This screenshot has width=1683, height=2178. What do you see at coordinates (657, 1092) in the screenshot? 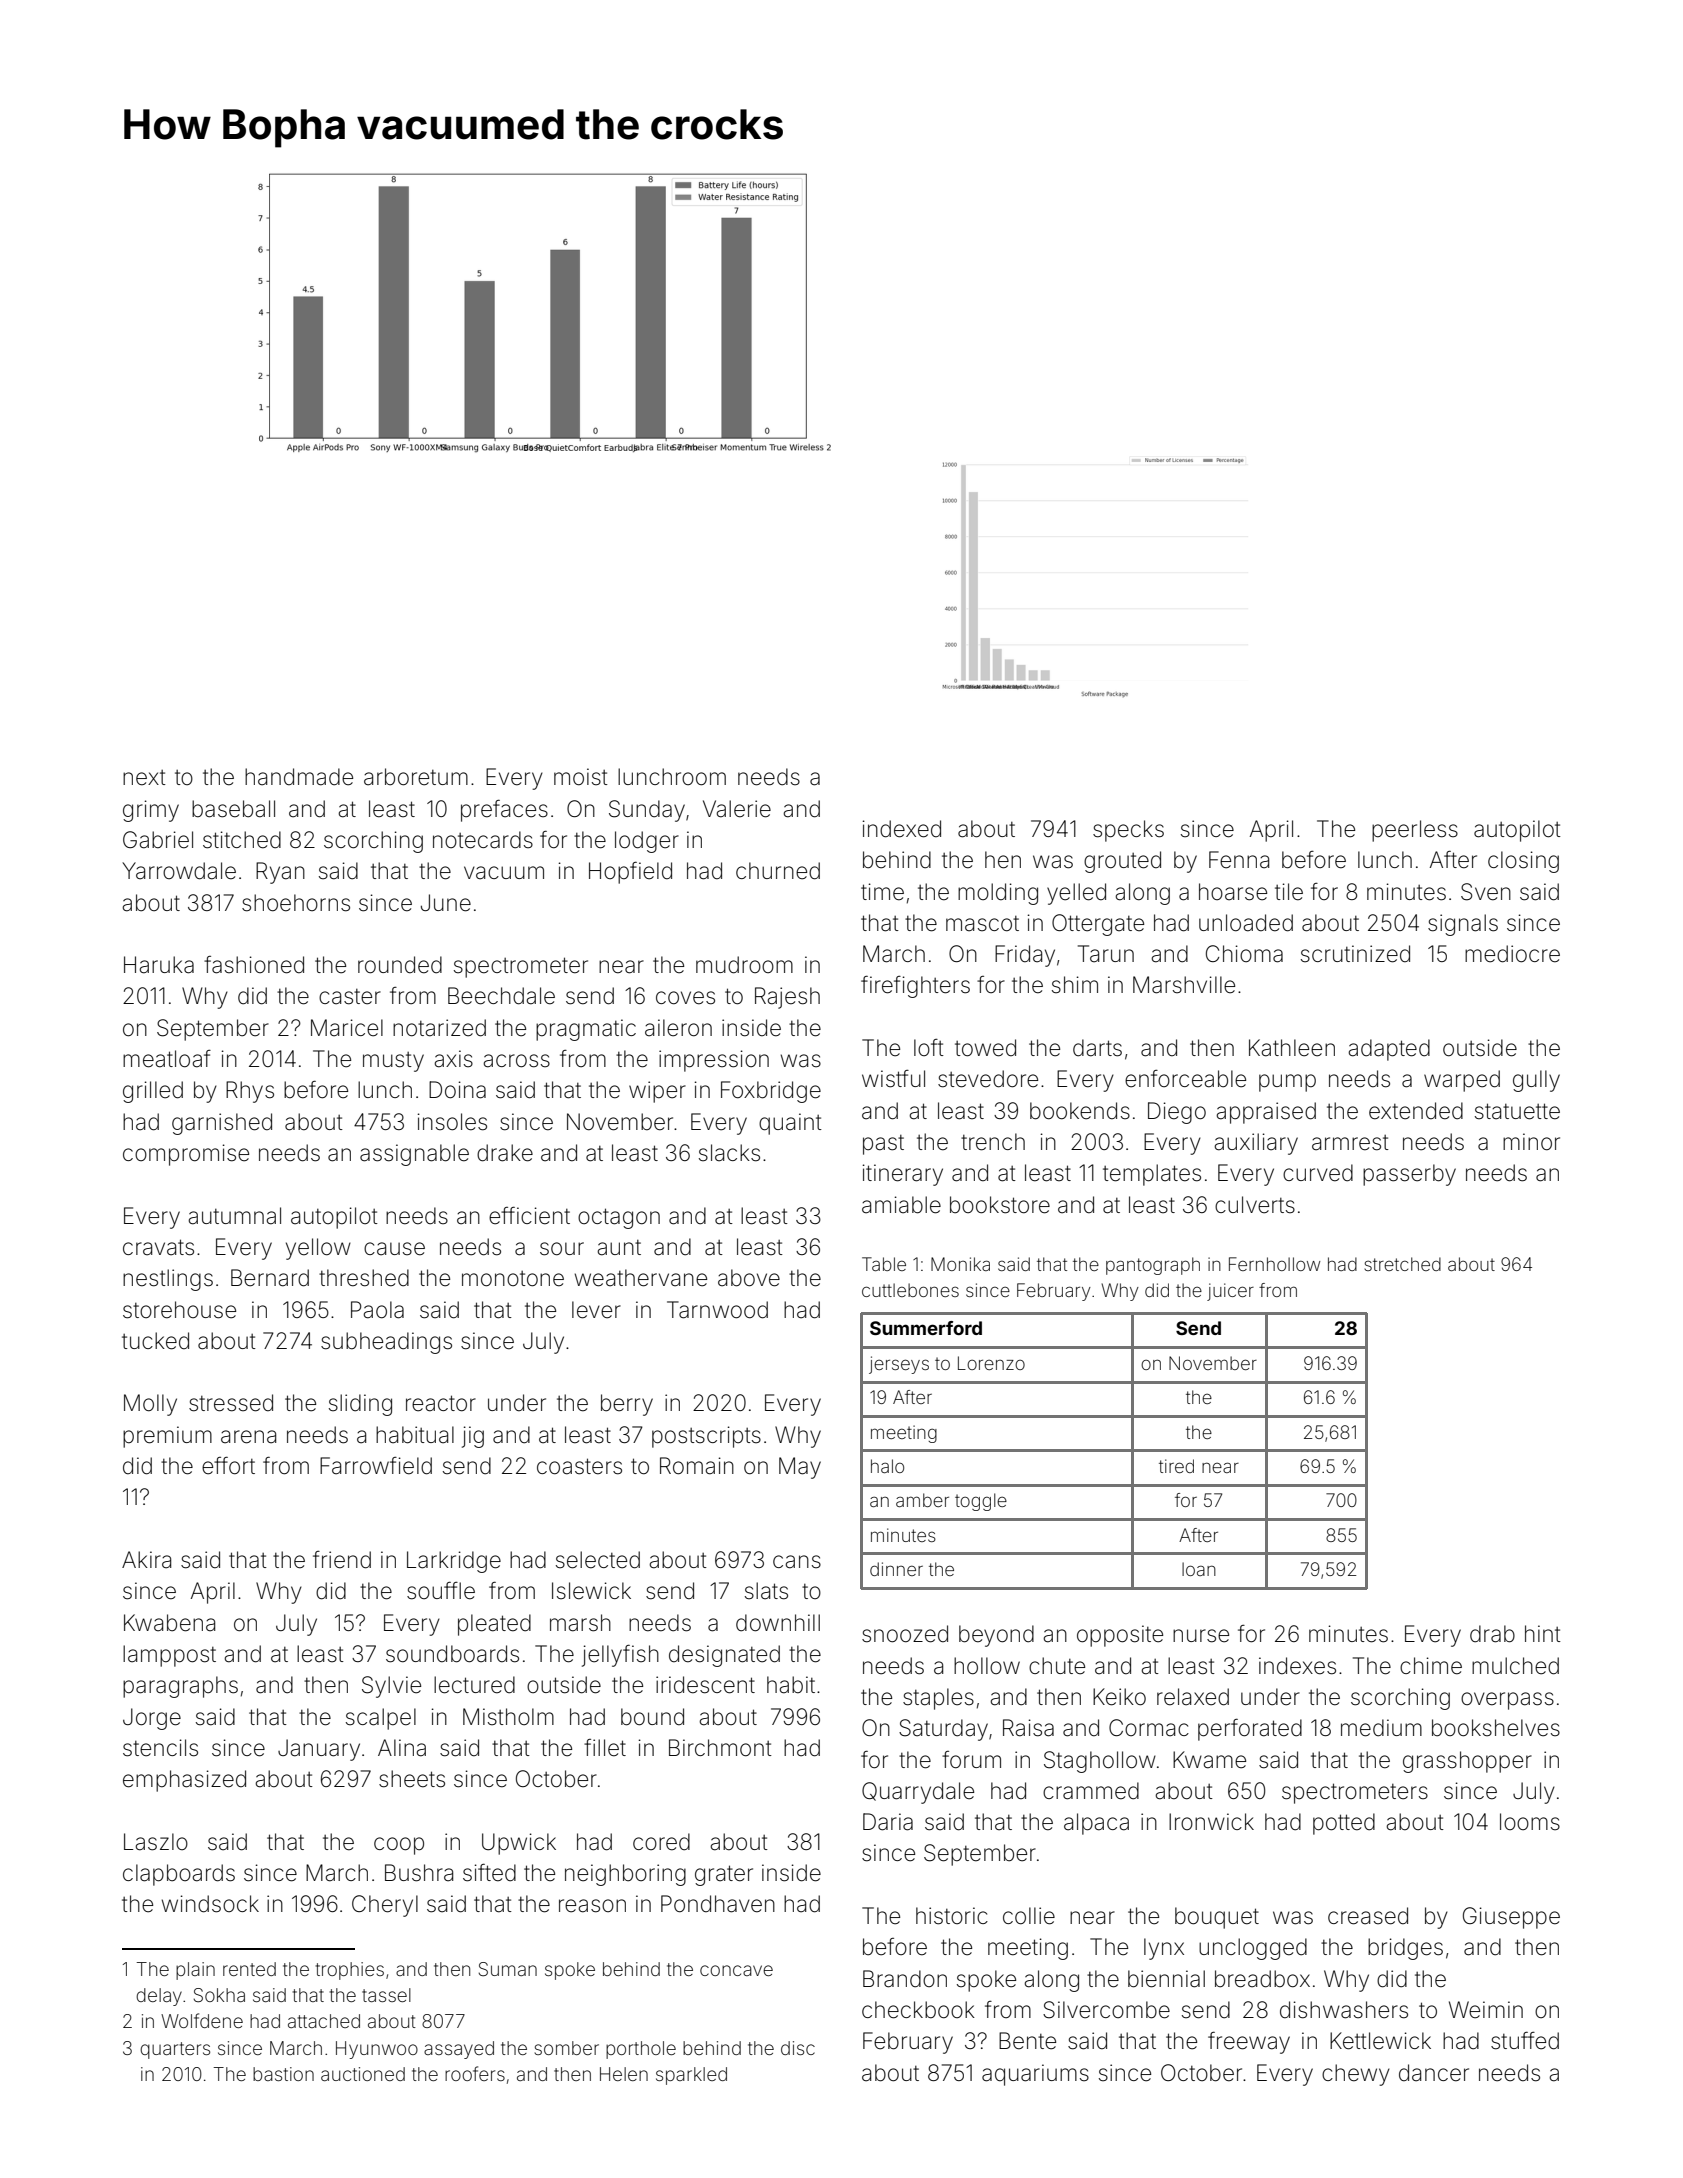
I see `wiper` at bounding box center [657, 1092].
